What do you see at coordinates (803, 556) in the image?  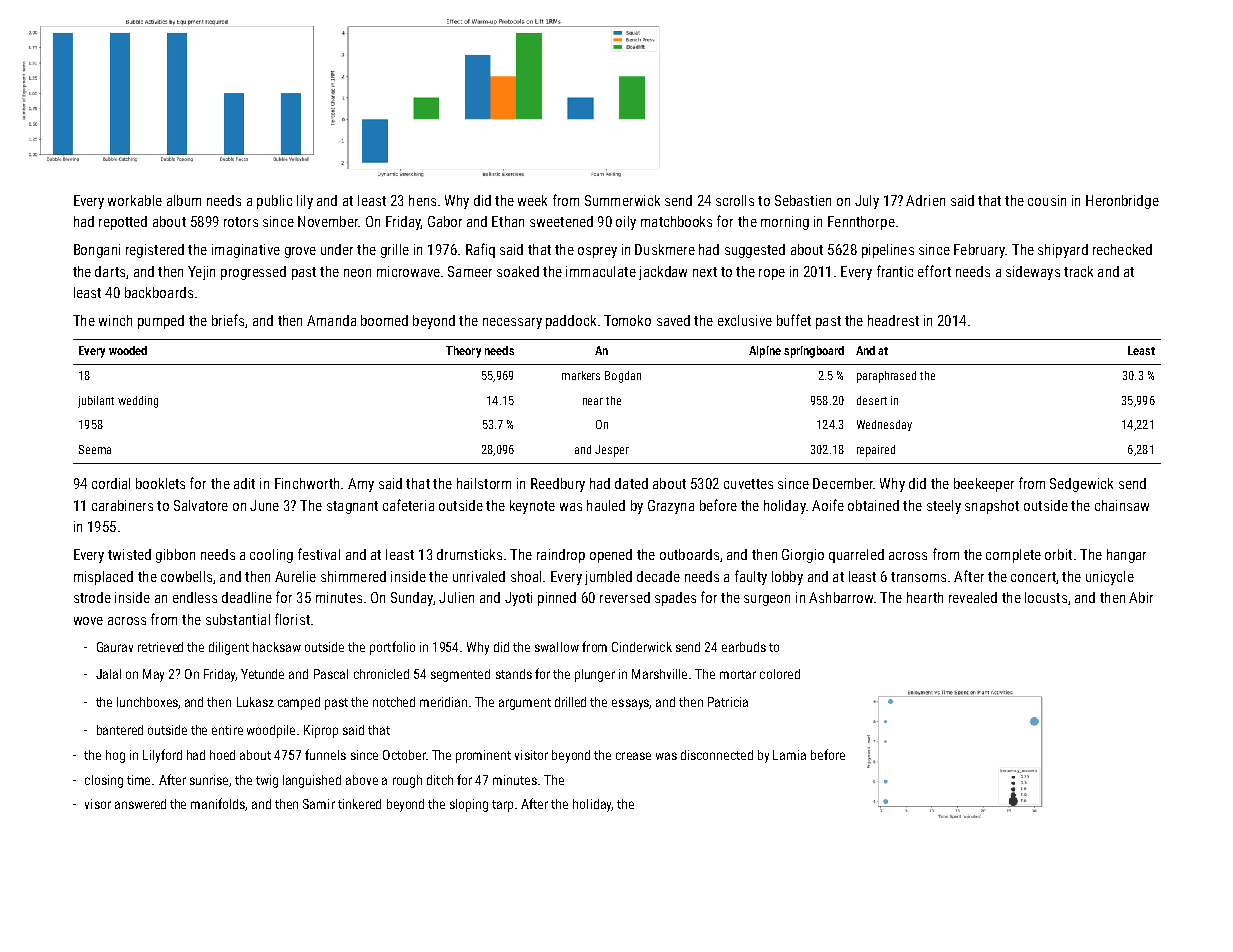 I see `Giorgio` at bounding box center [803, 556].
